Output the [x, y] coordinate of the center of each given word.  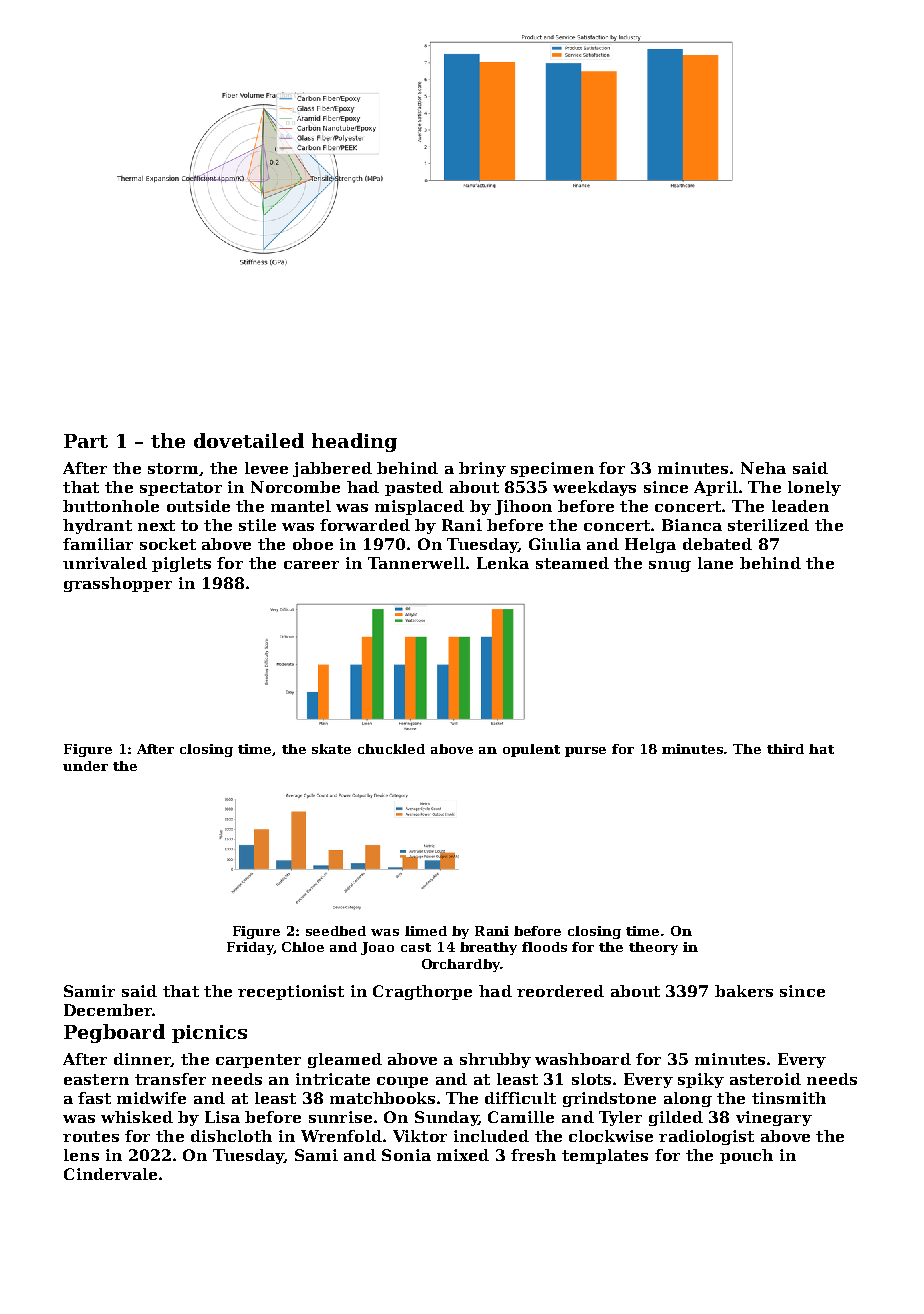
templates [605, 1156]
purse [585, 752]
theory [653, 948]
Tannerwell [416, 563]
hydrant [97, 526]
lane [715, 563]
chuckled [391, 749]
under [85, 766]
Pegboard [114, 1033]
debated [717, 544]
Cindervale [110, 1174]
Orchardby [461, 965]
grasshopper [118, 584]
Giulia [555, 544]
